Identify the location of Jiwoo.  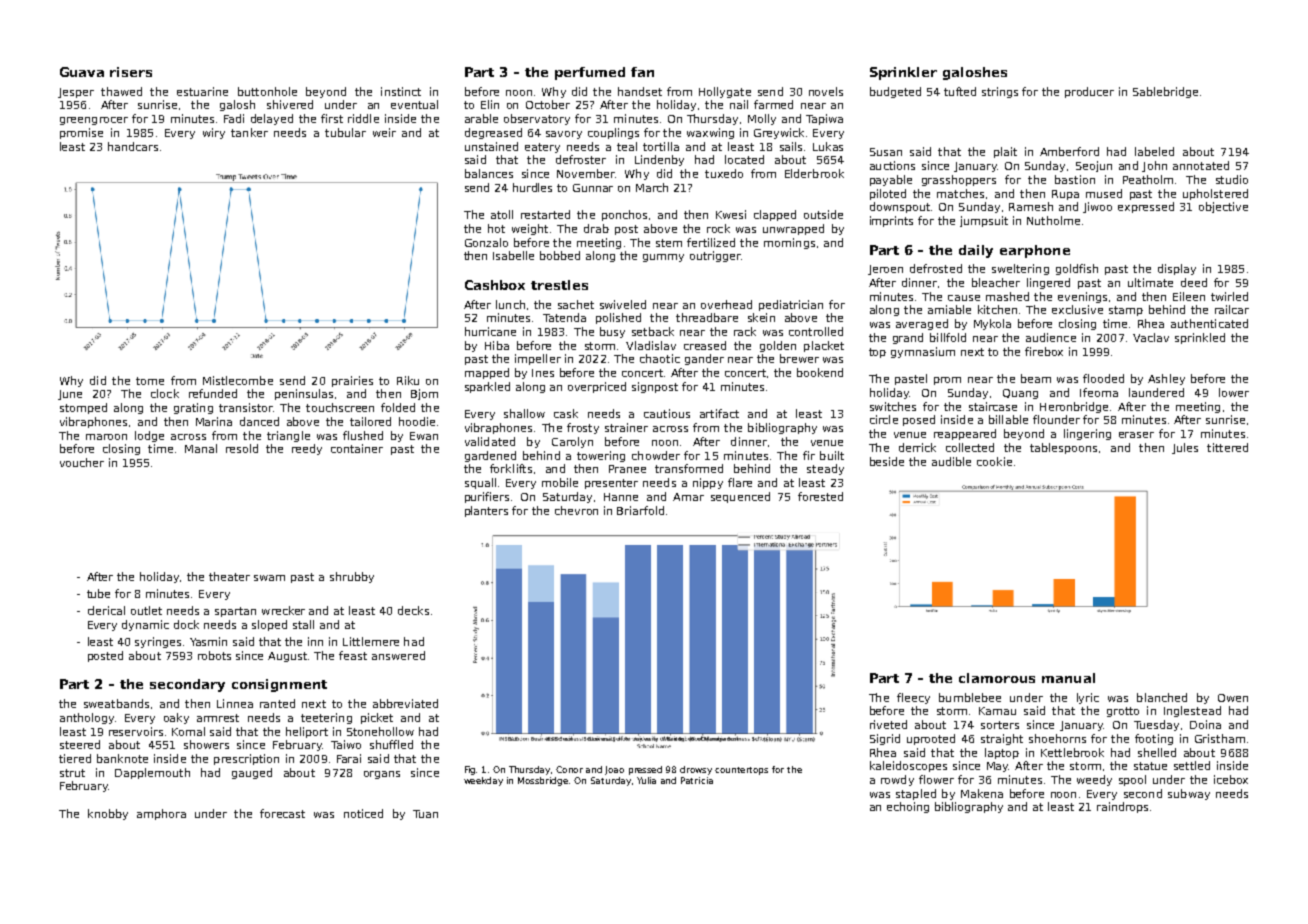
(1097, 207).
